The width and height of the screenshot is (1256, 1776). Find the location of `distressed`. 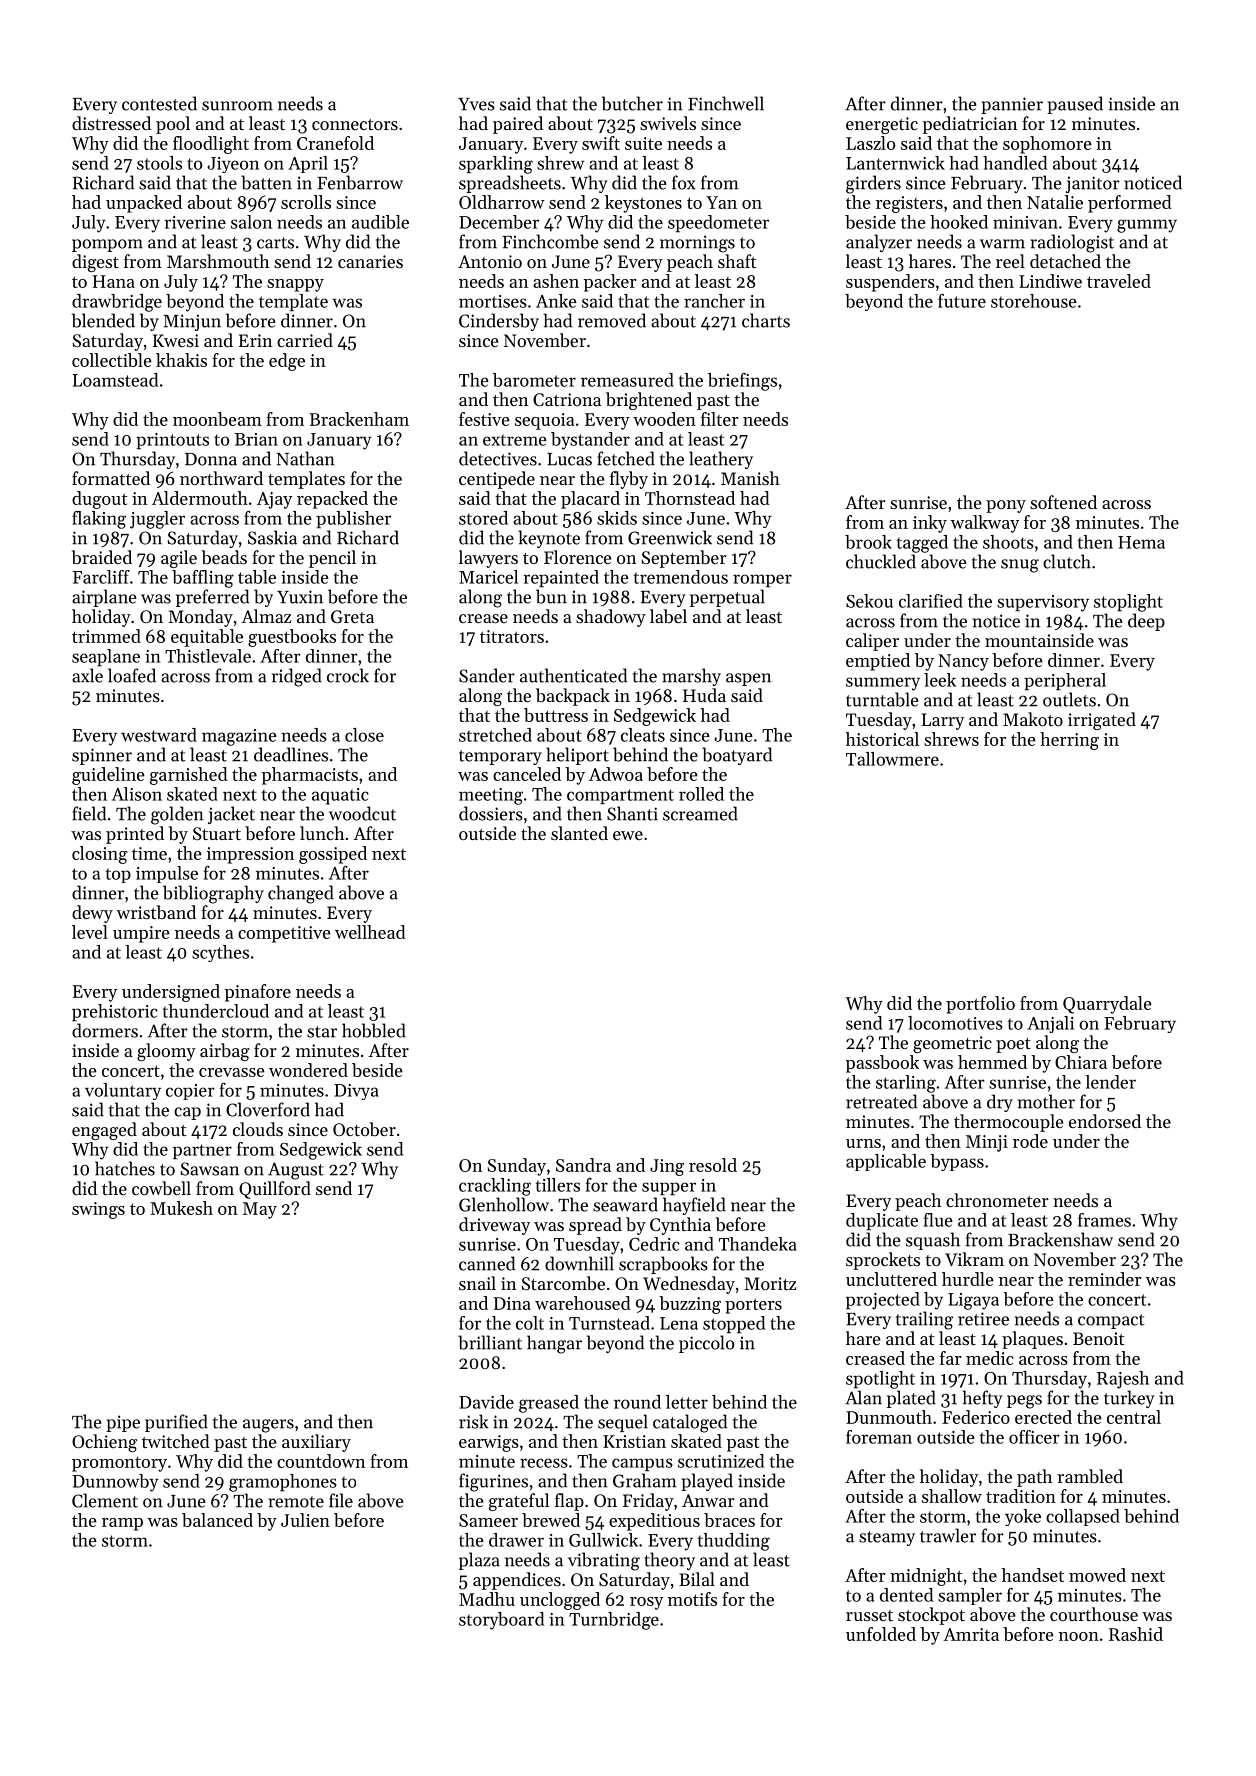

distressed is located at coordinates (111, 123).
